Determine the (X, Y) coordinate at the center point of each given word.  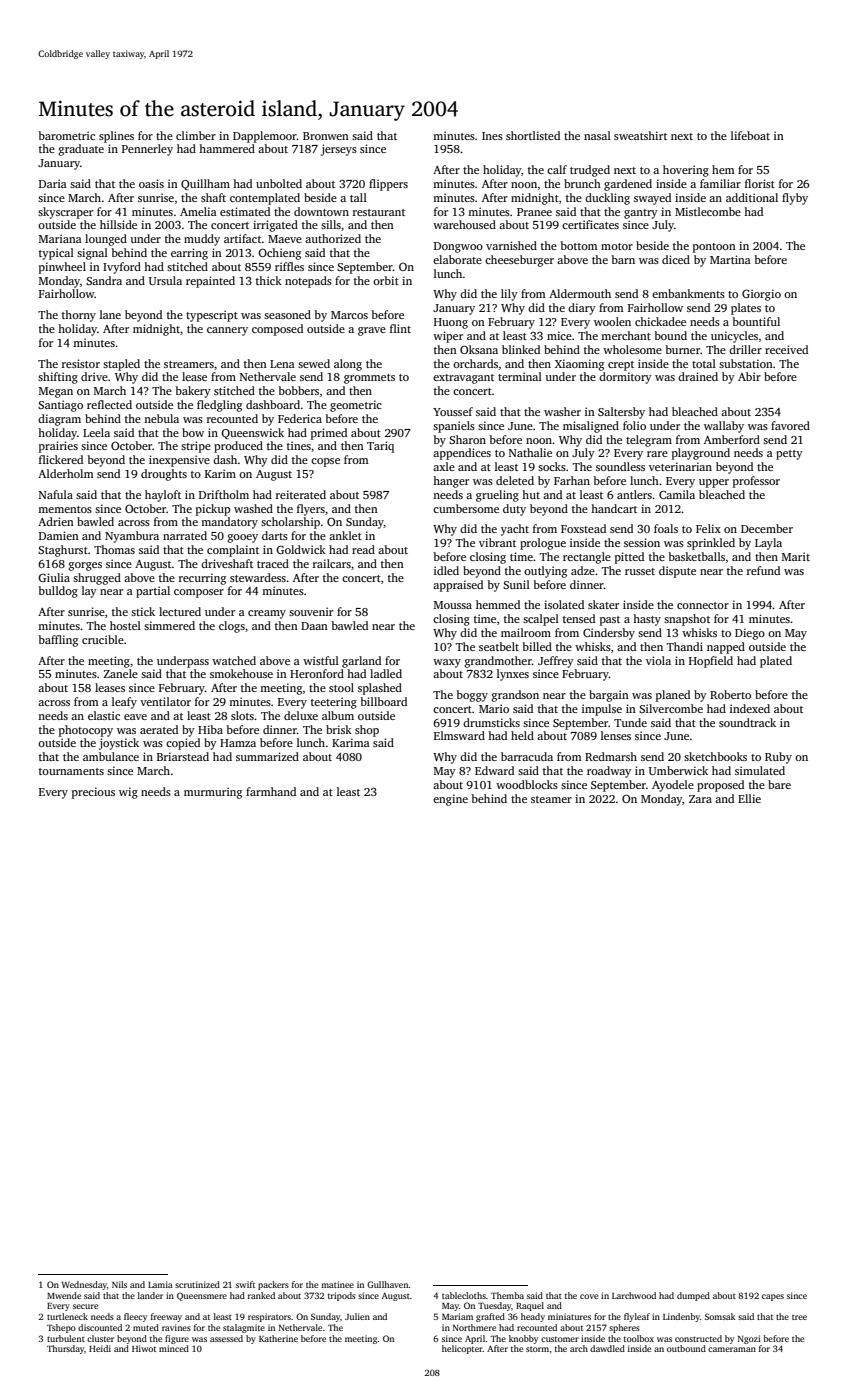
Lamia (160, 1284)
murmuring (213, 793)
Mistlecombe (708, 211)
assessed (226, 1338)
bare (779, 784)
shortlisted (533, 135)
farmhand (271, 791)
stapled (121, 365)
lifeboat (750, 135)
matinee (337, 1284)
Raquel (530, 1306)
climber (196, 135)
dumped (693, 1296)
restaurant (379, 212)
